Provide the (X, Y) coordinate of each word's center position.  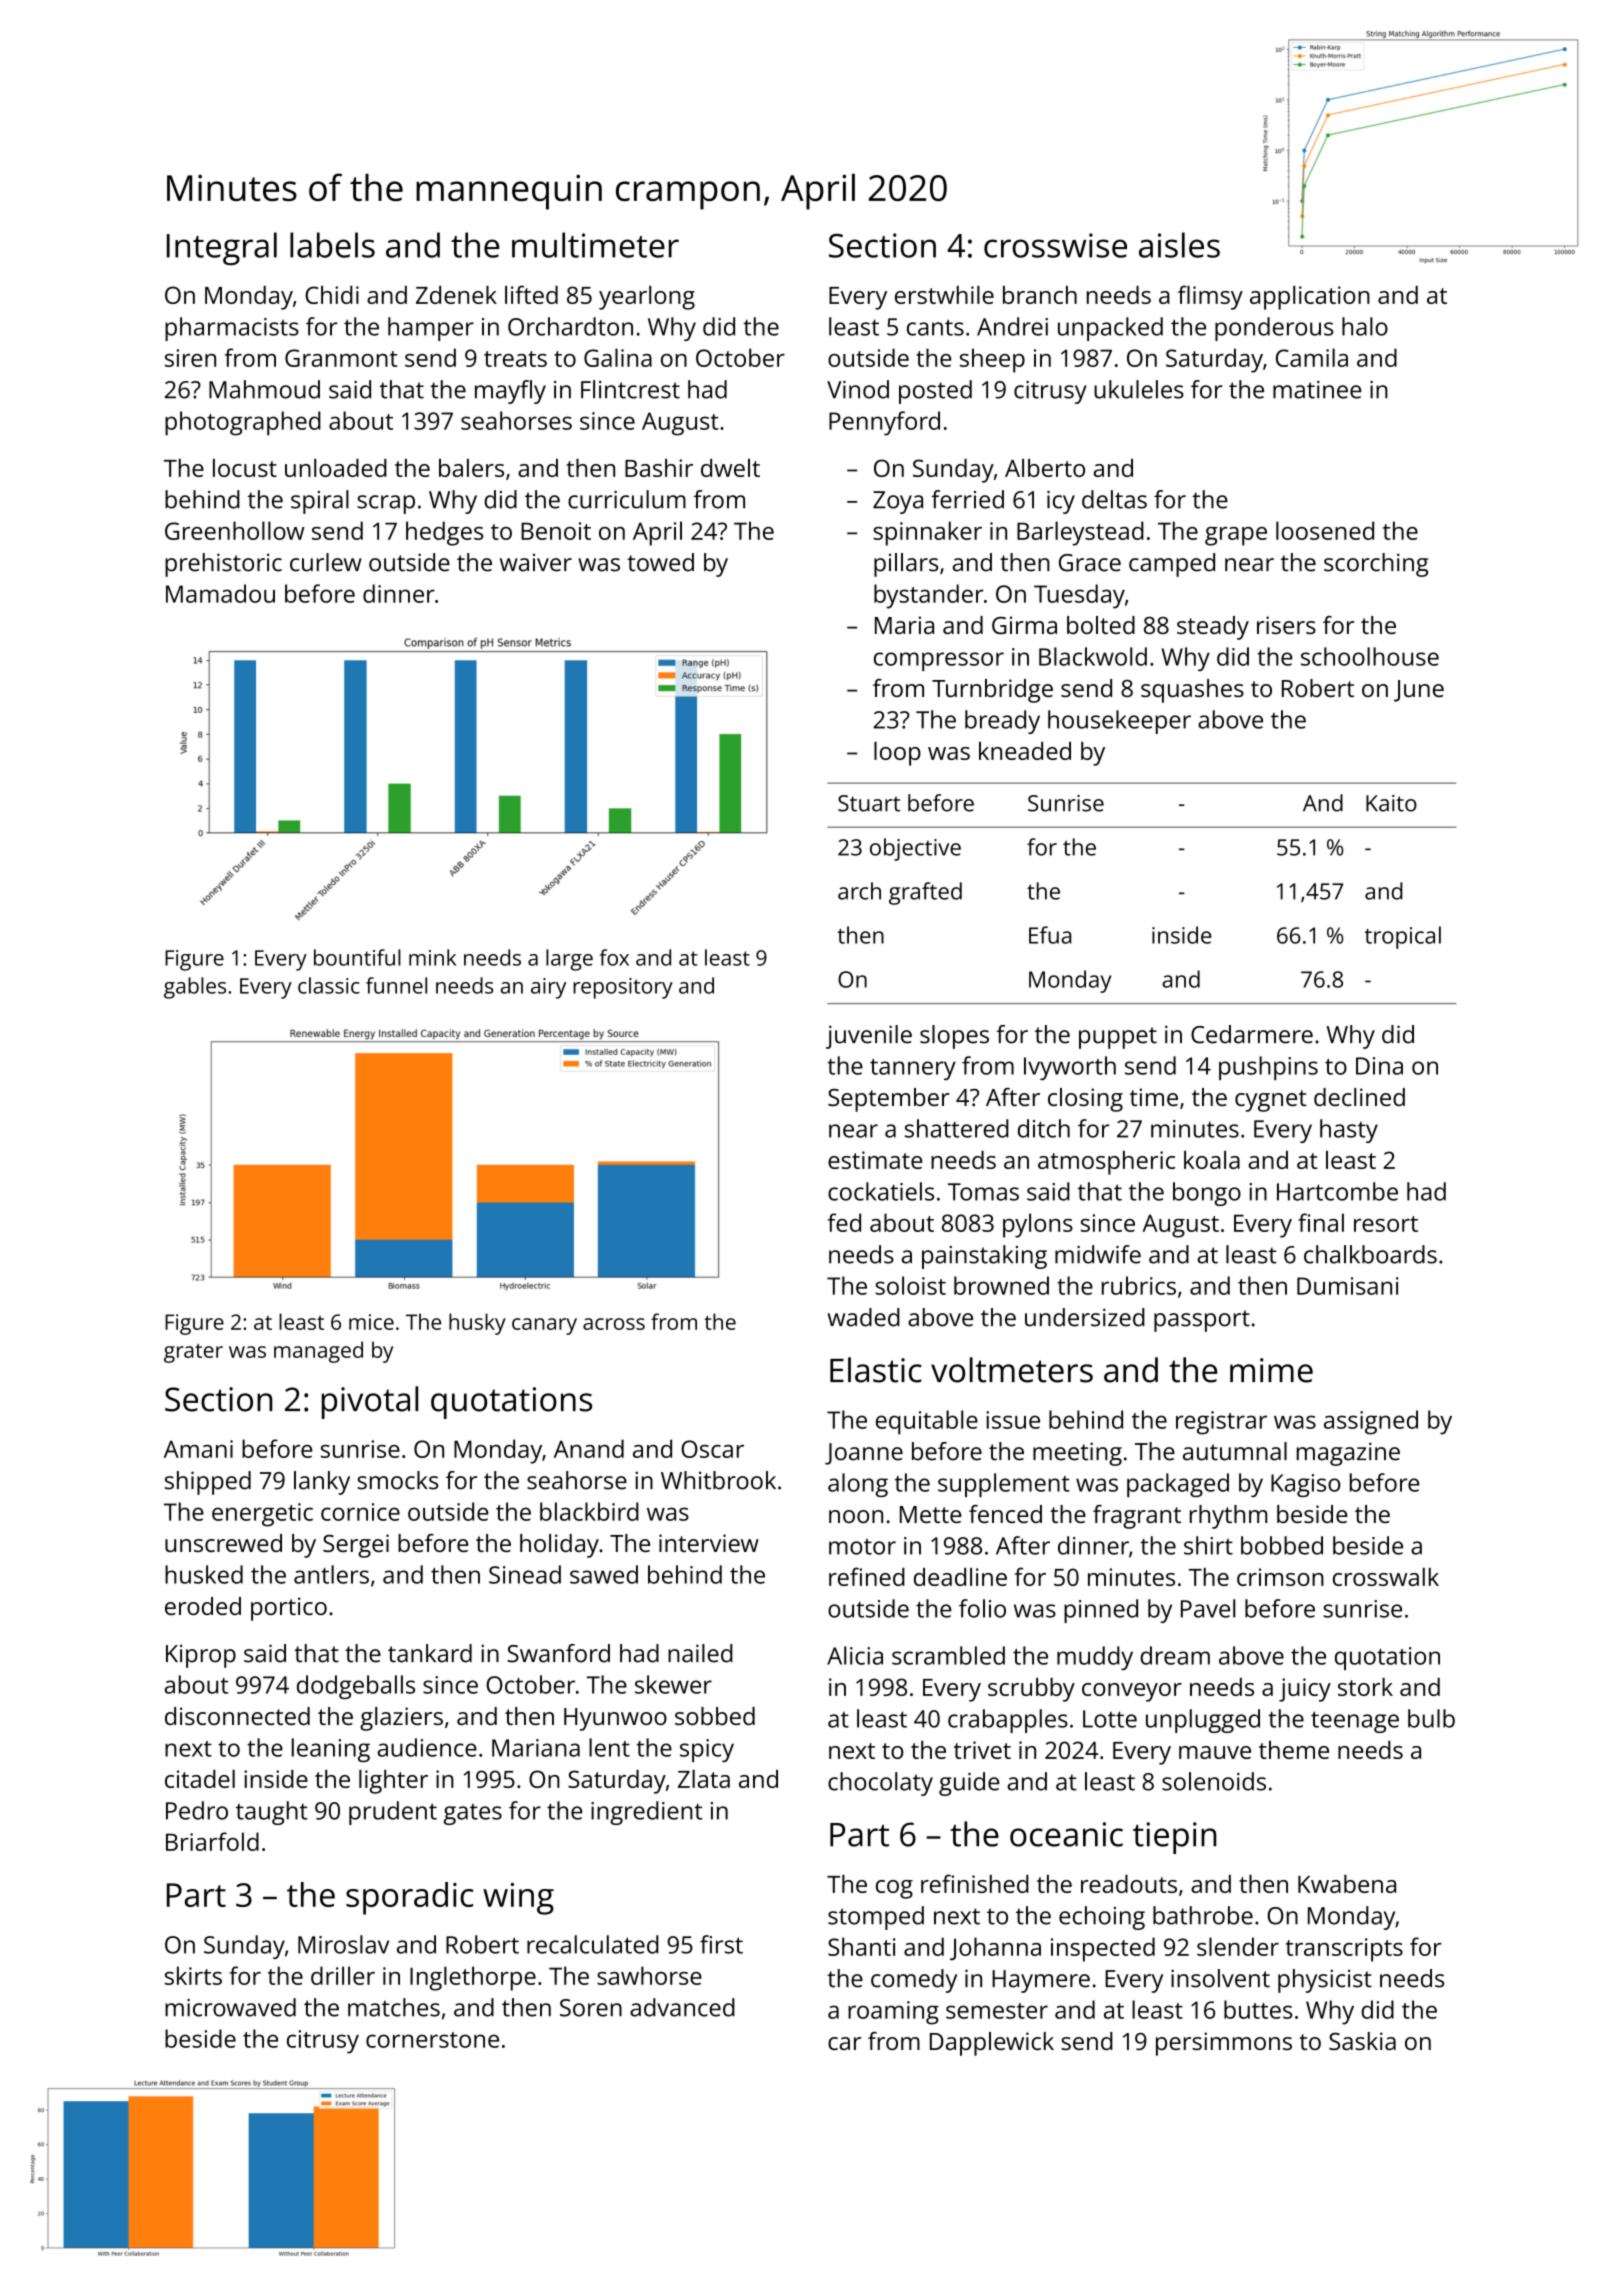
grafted (925, 893)
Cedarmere (1252, 1034)
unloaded (336, 468)
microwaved (230, 2007)
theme (1294, 1750)
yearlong (647, 298)
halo (1365, 326)
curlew (326, 562)
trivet (982, 1750)
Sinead (525, 1574)
